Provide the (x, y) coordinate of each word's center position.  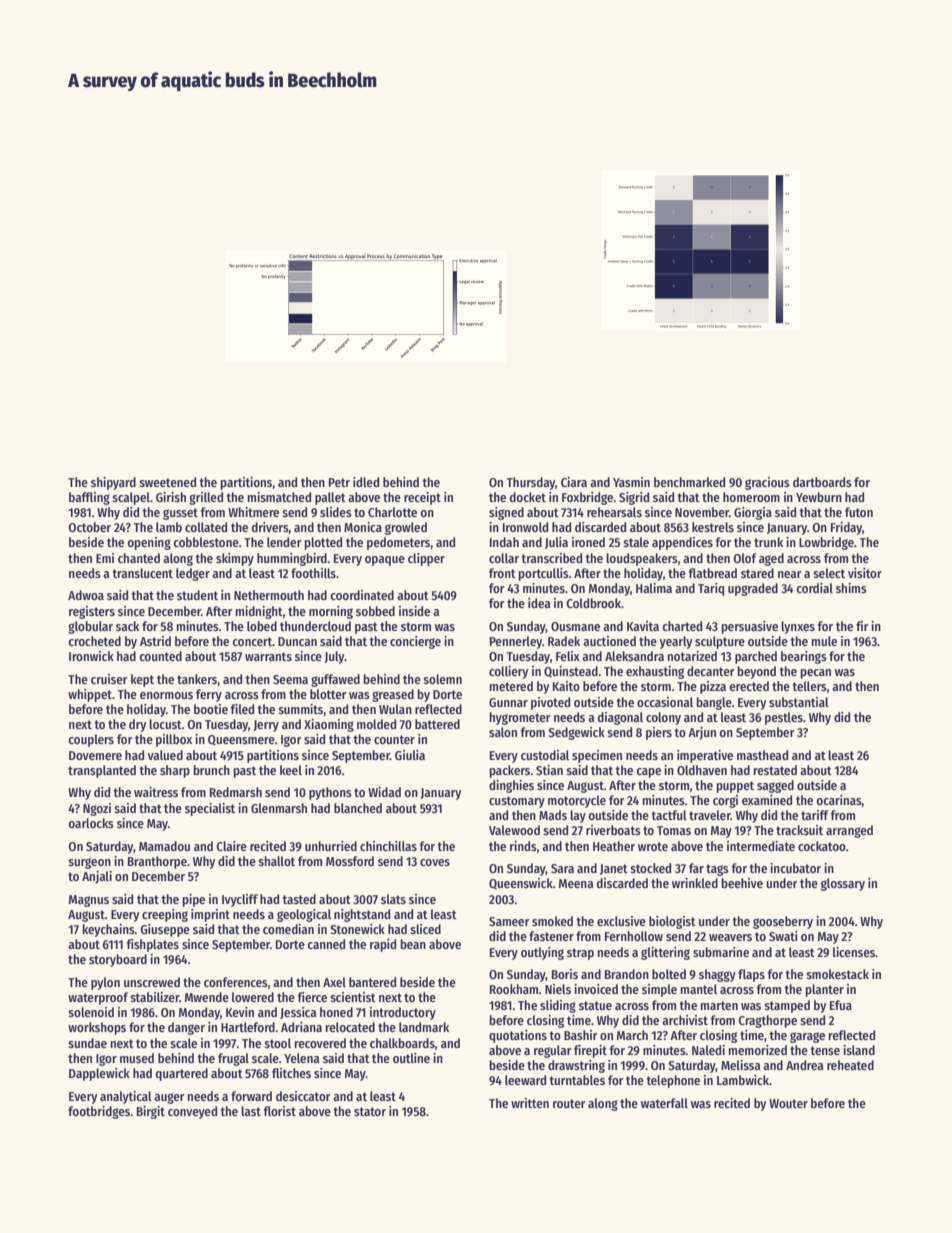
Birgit (151, 1112)
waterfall (664, 1103)
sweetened (167, 482)
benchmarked (689, 482)
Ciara (574, 482)
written (530, 1103)
